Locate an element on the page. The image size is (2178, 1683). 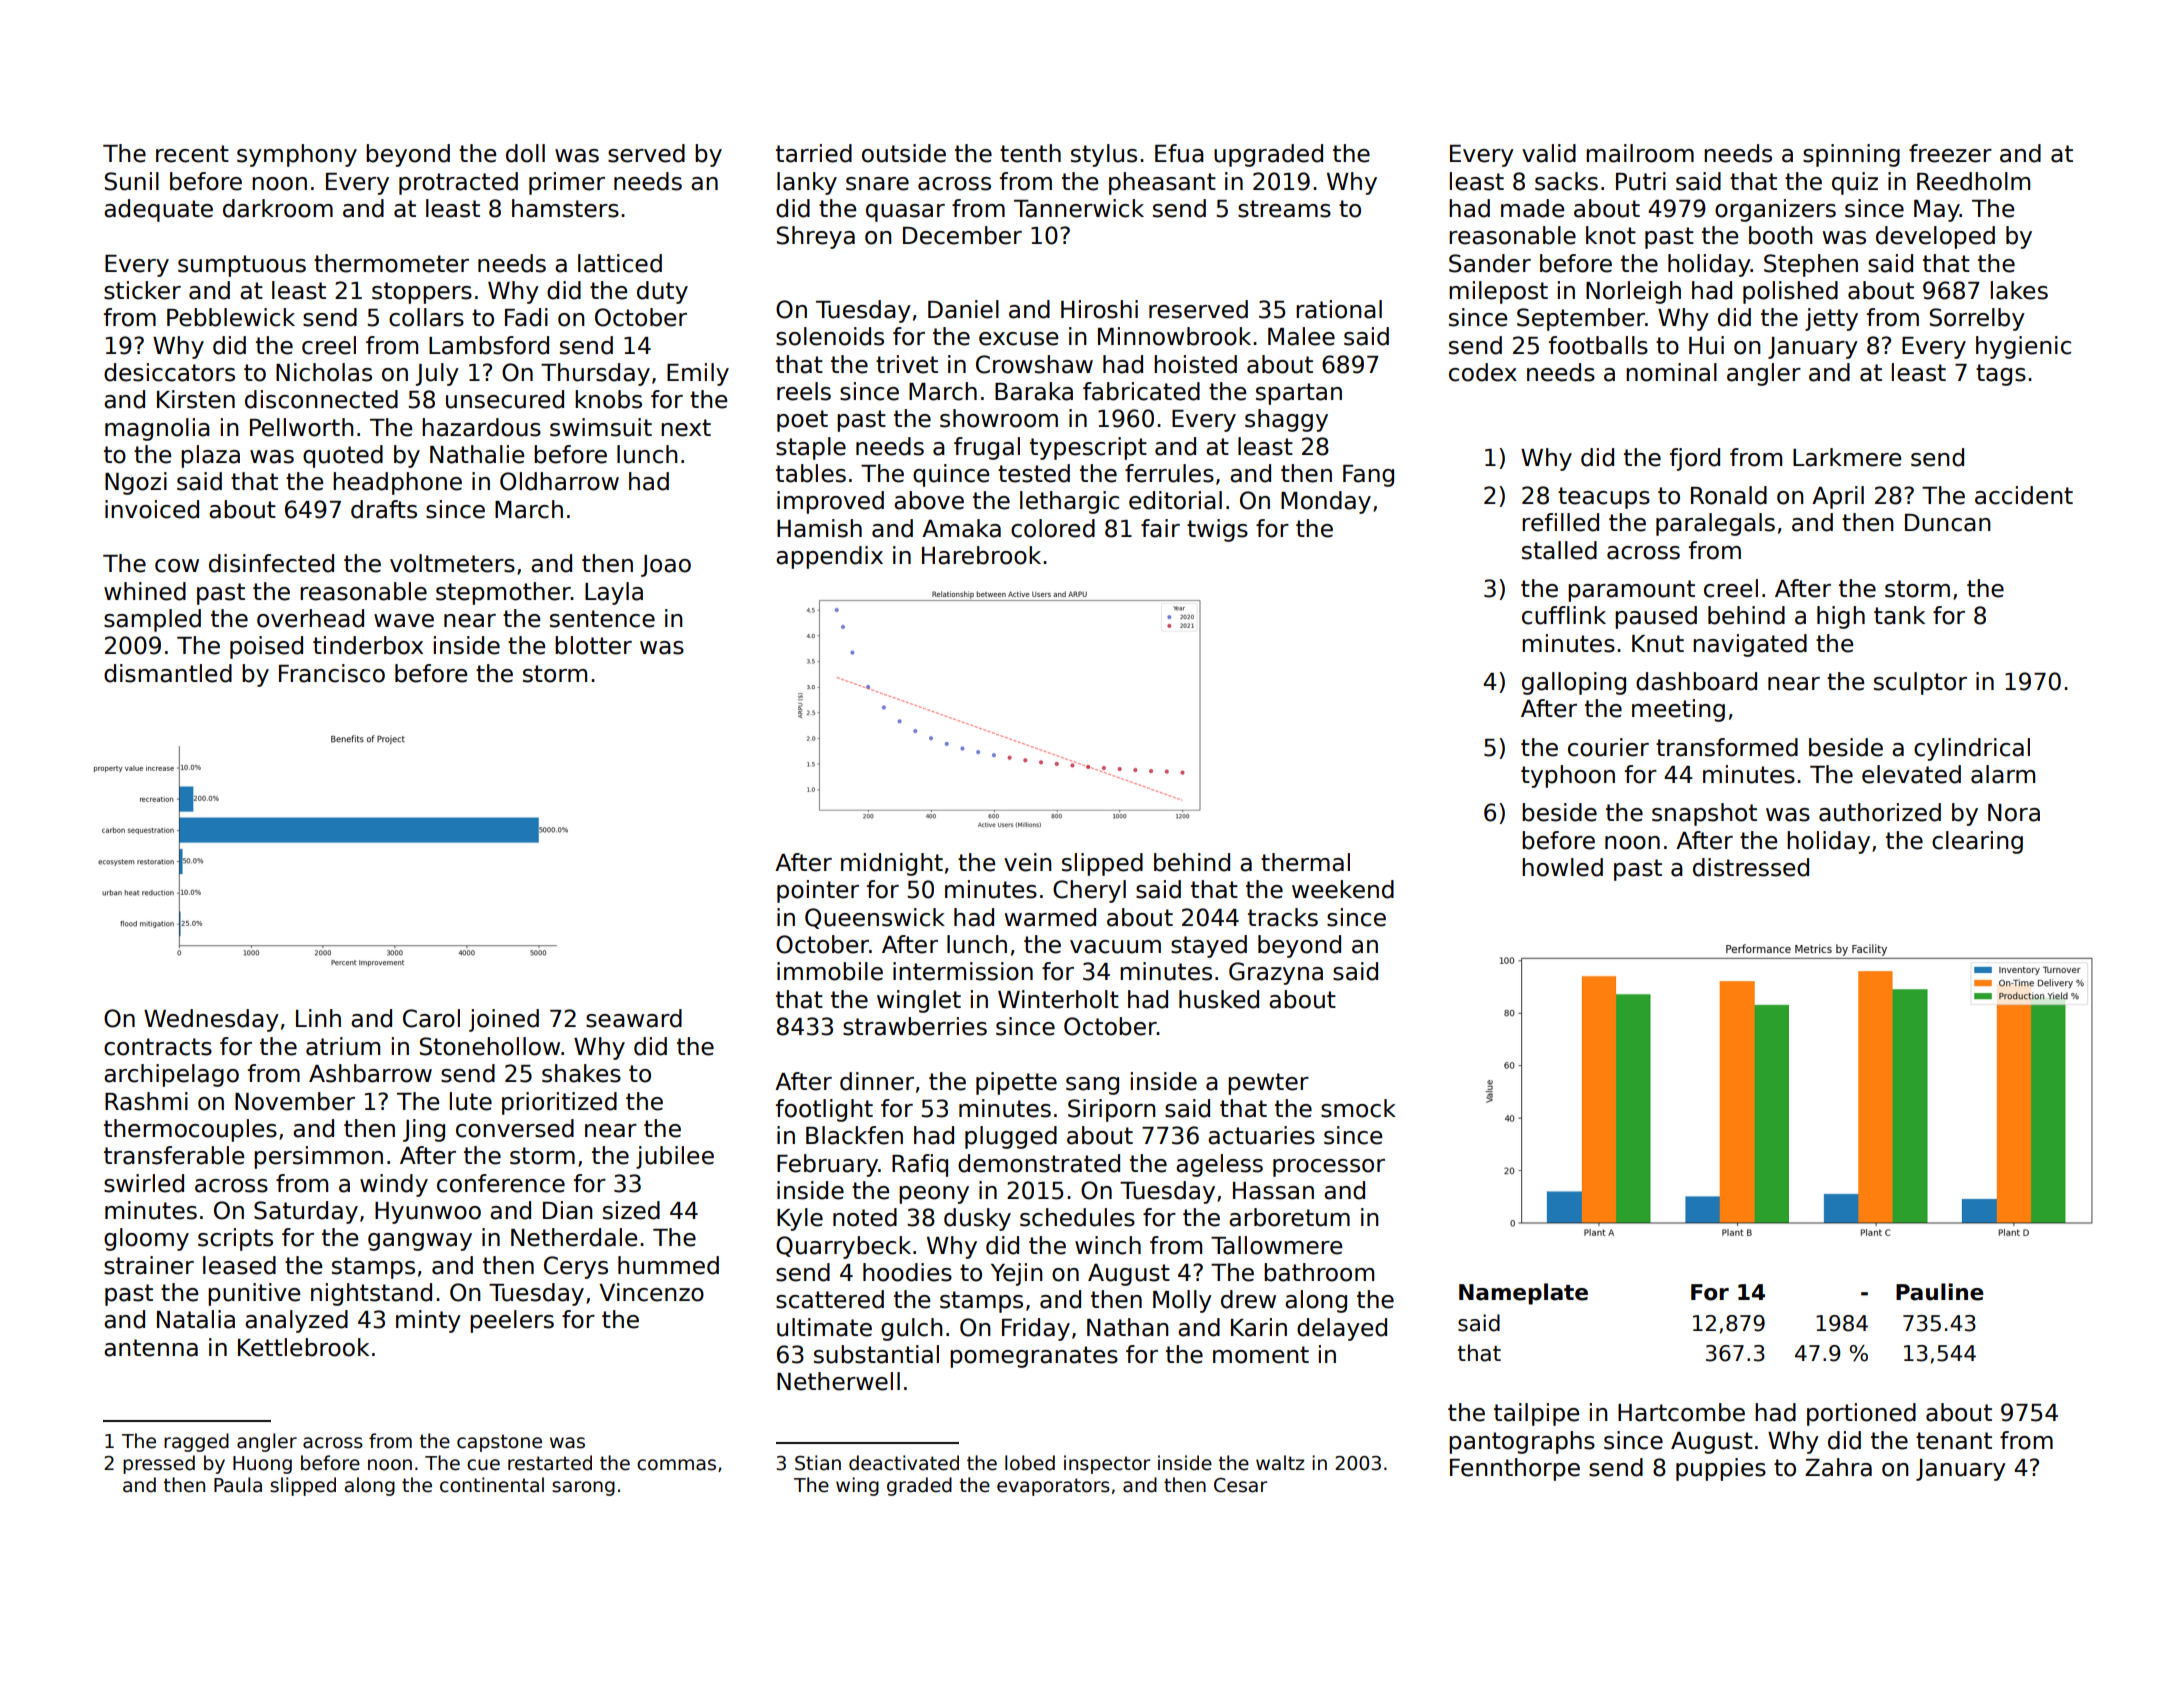
blotter is located at coordinates (593, 645).
